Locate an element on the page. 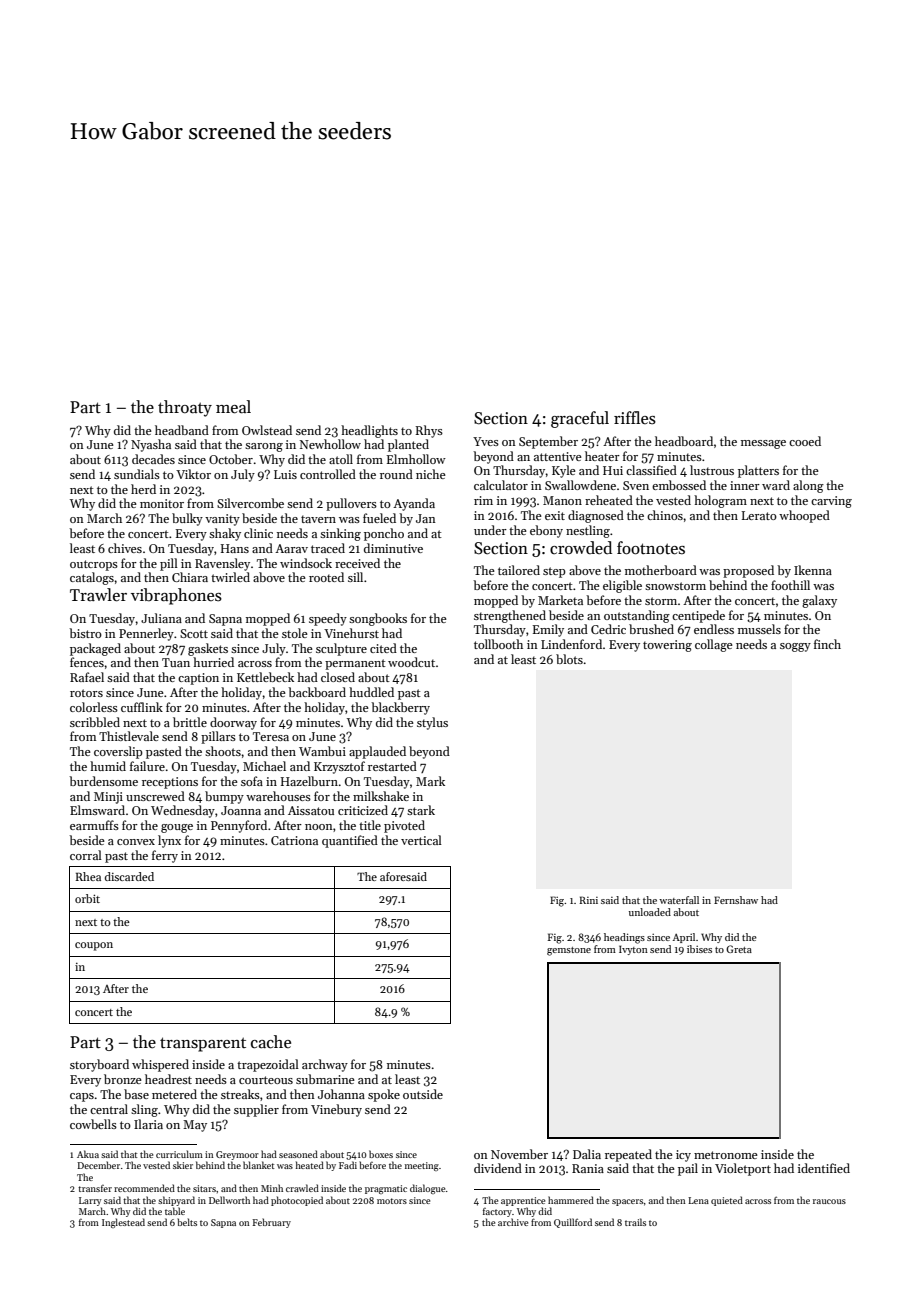  Rini is located at coordinates (588, 900).
